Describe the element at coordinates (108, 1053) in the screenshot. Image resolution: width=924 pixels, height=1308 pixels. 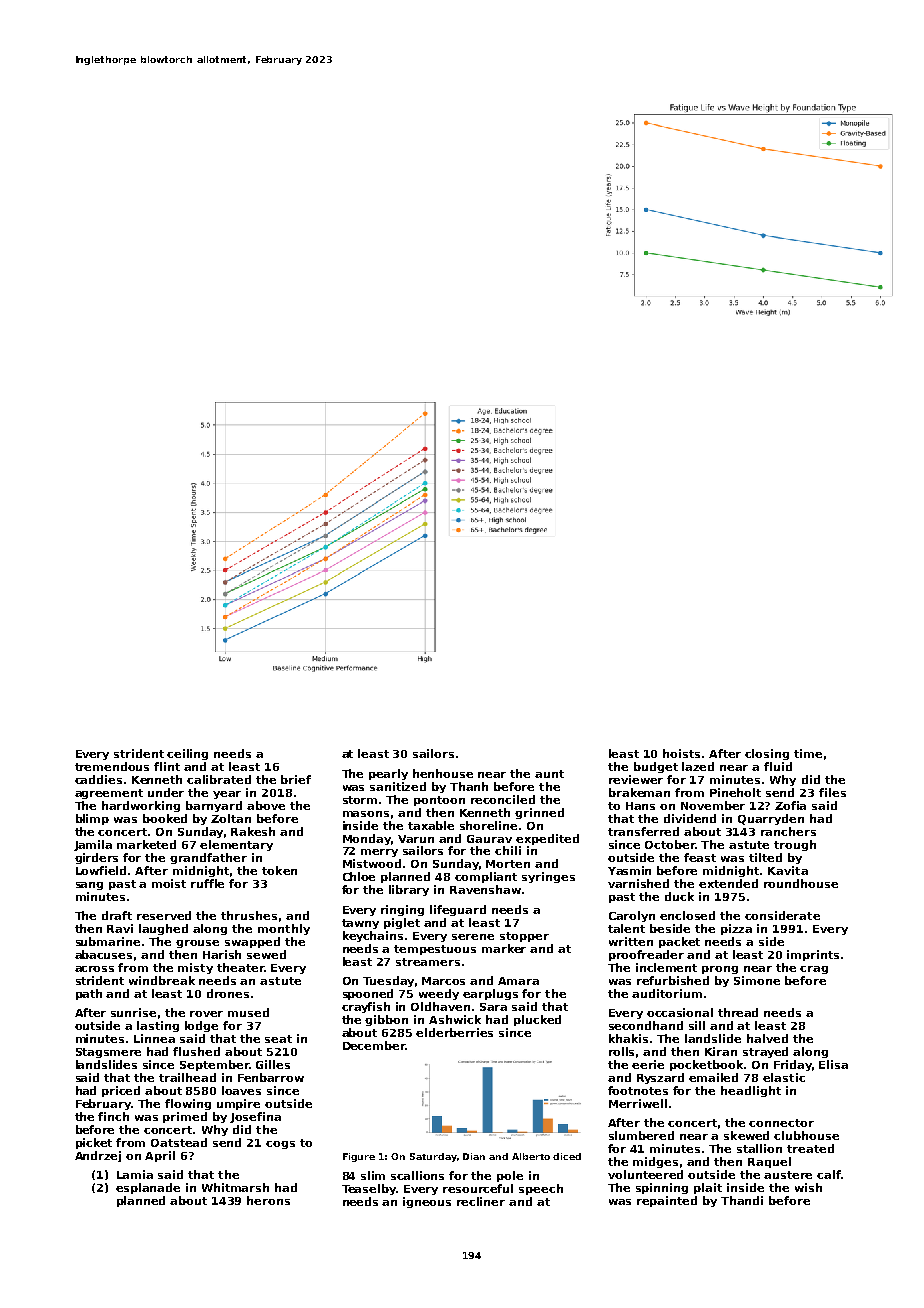
I see `Stagsmere` at that location.
